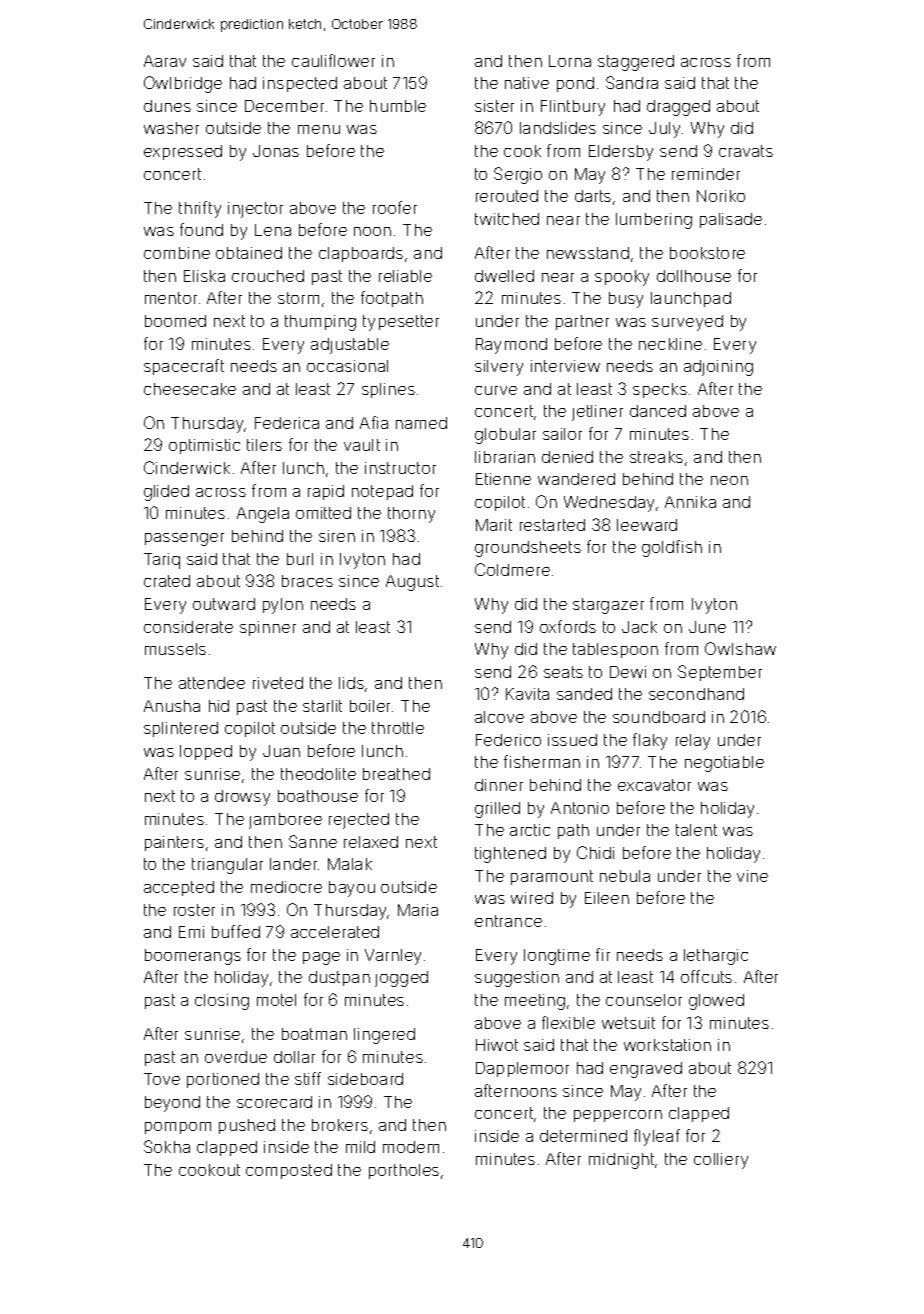  I want to click on glowed, so click(716, 1002).
